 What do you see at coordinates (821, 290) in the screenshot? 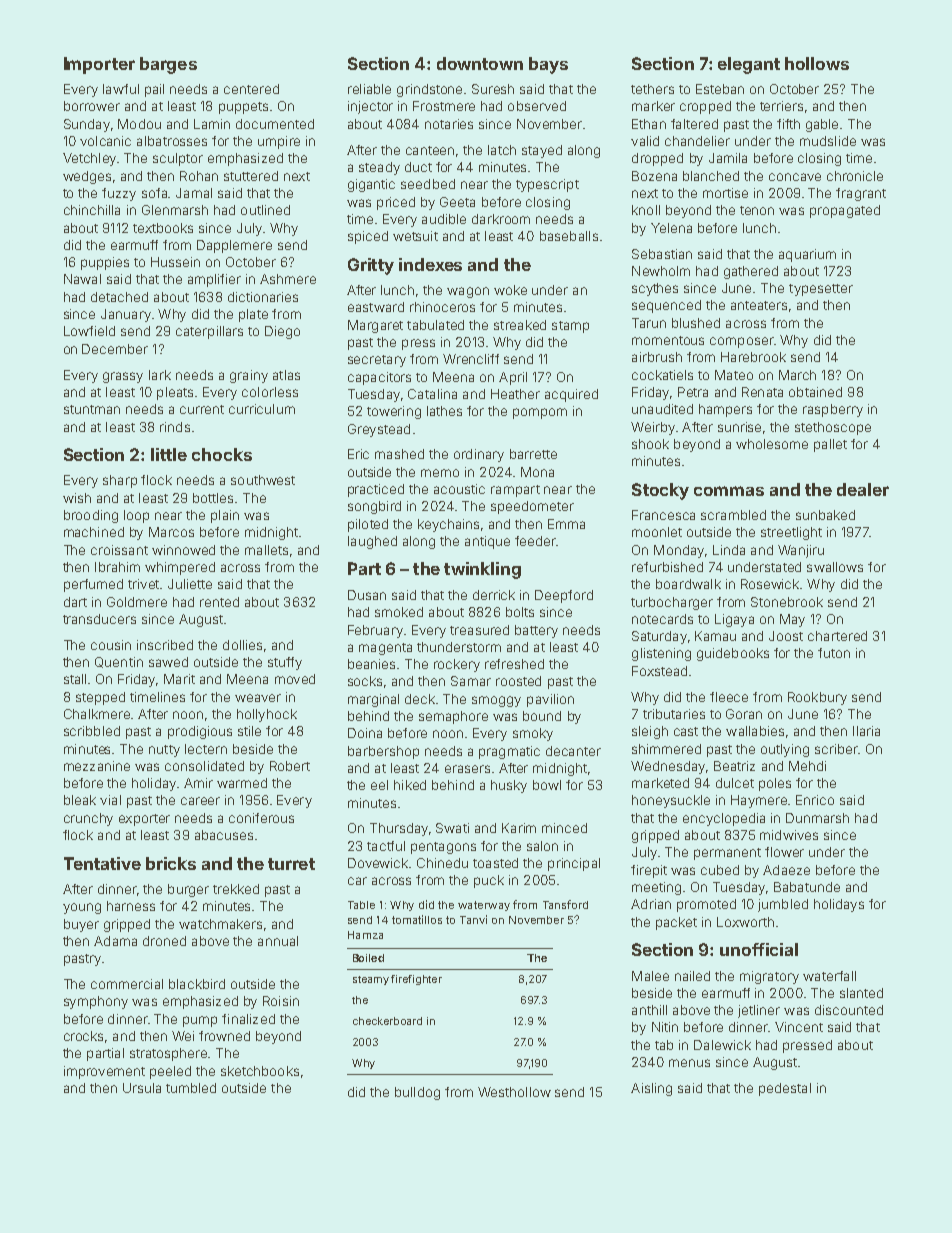
I see `typesetter` at bounding box center [821, 290].
